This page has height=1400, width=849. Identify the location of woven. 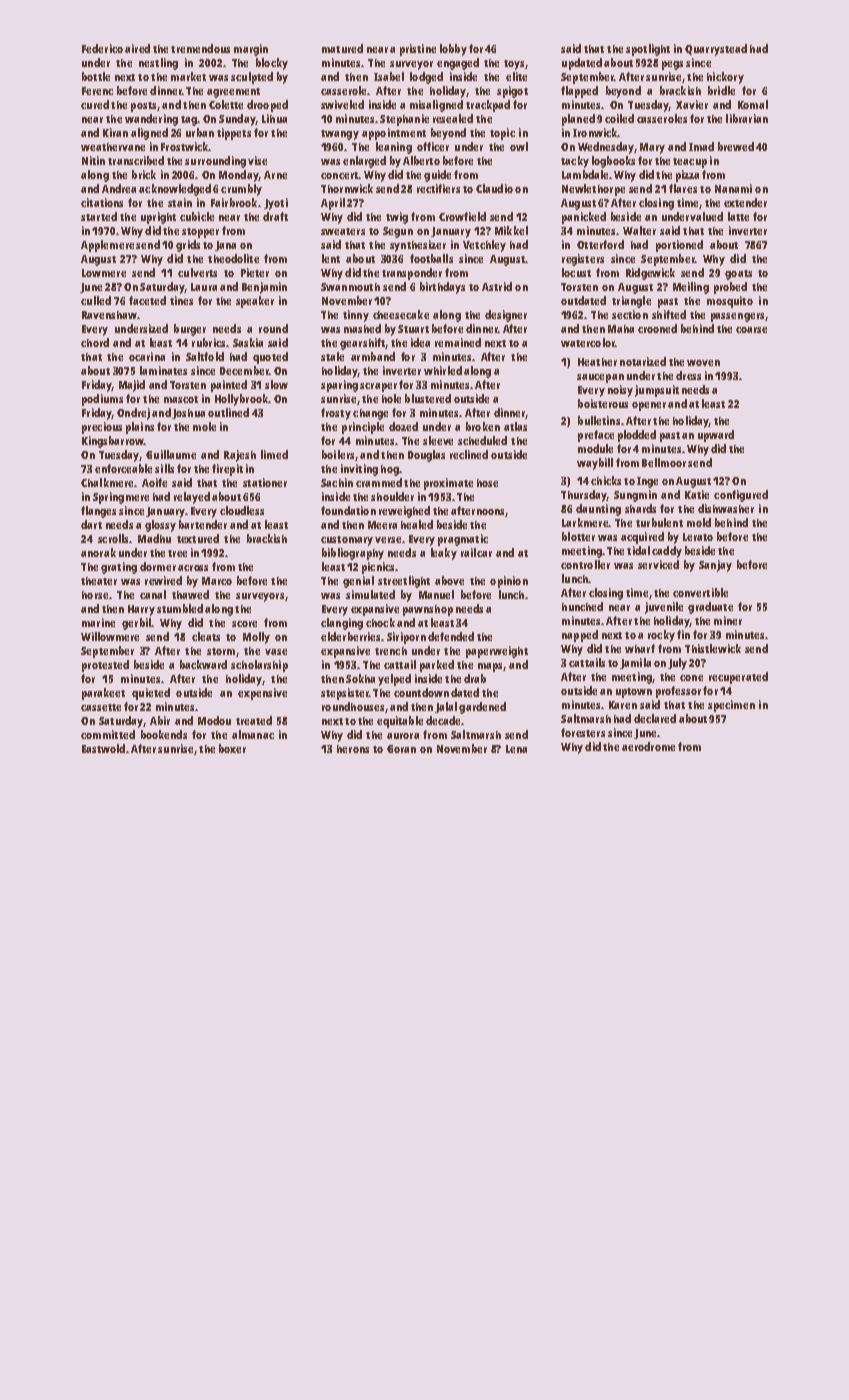
(703, 363).
